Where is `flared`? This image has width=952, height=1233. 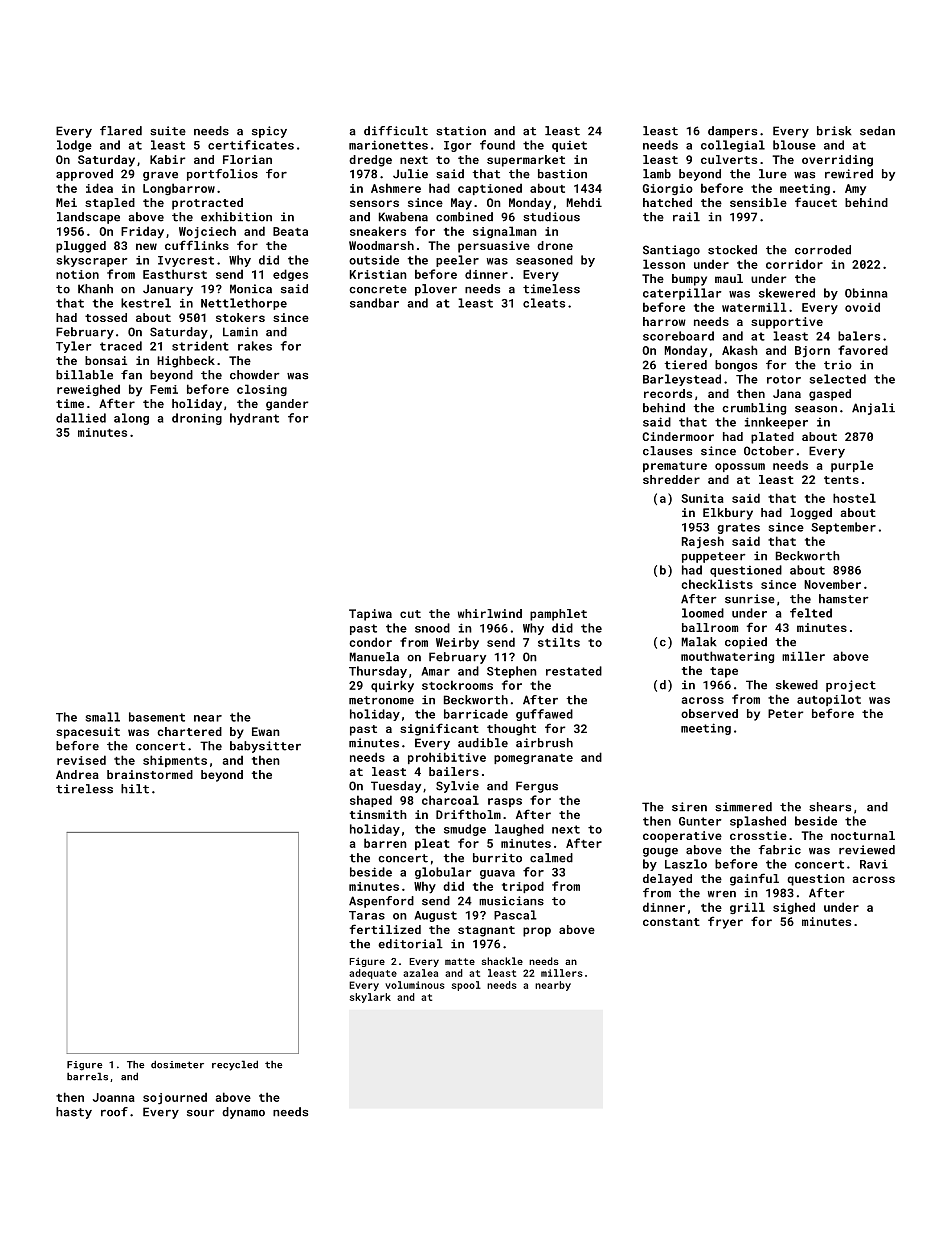 flared is located at coordinates (121, 131).
